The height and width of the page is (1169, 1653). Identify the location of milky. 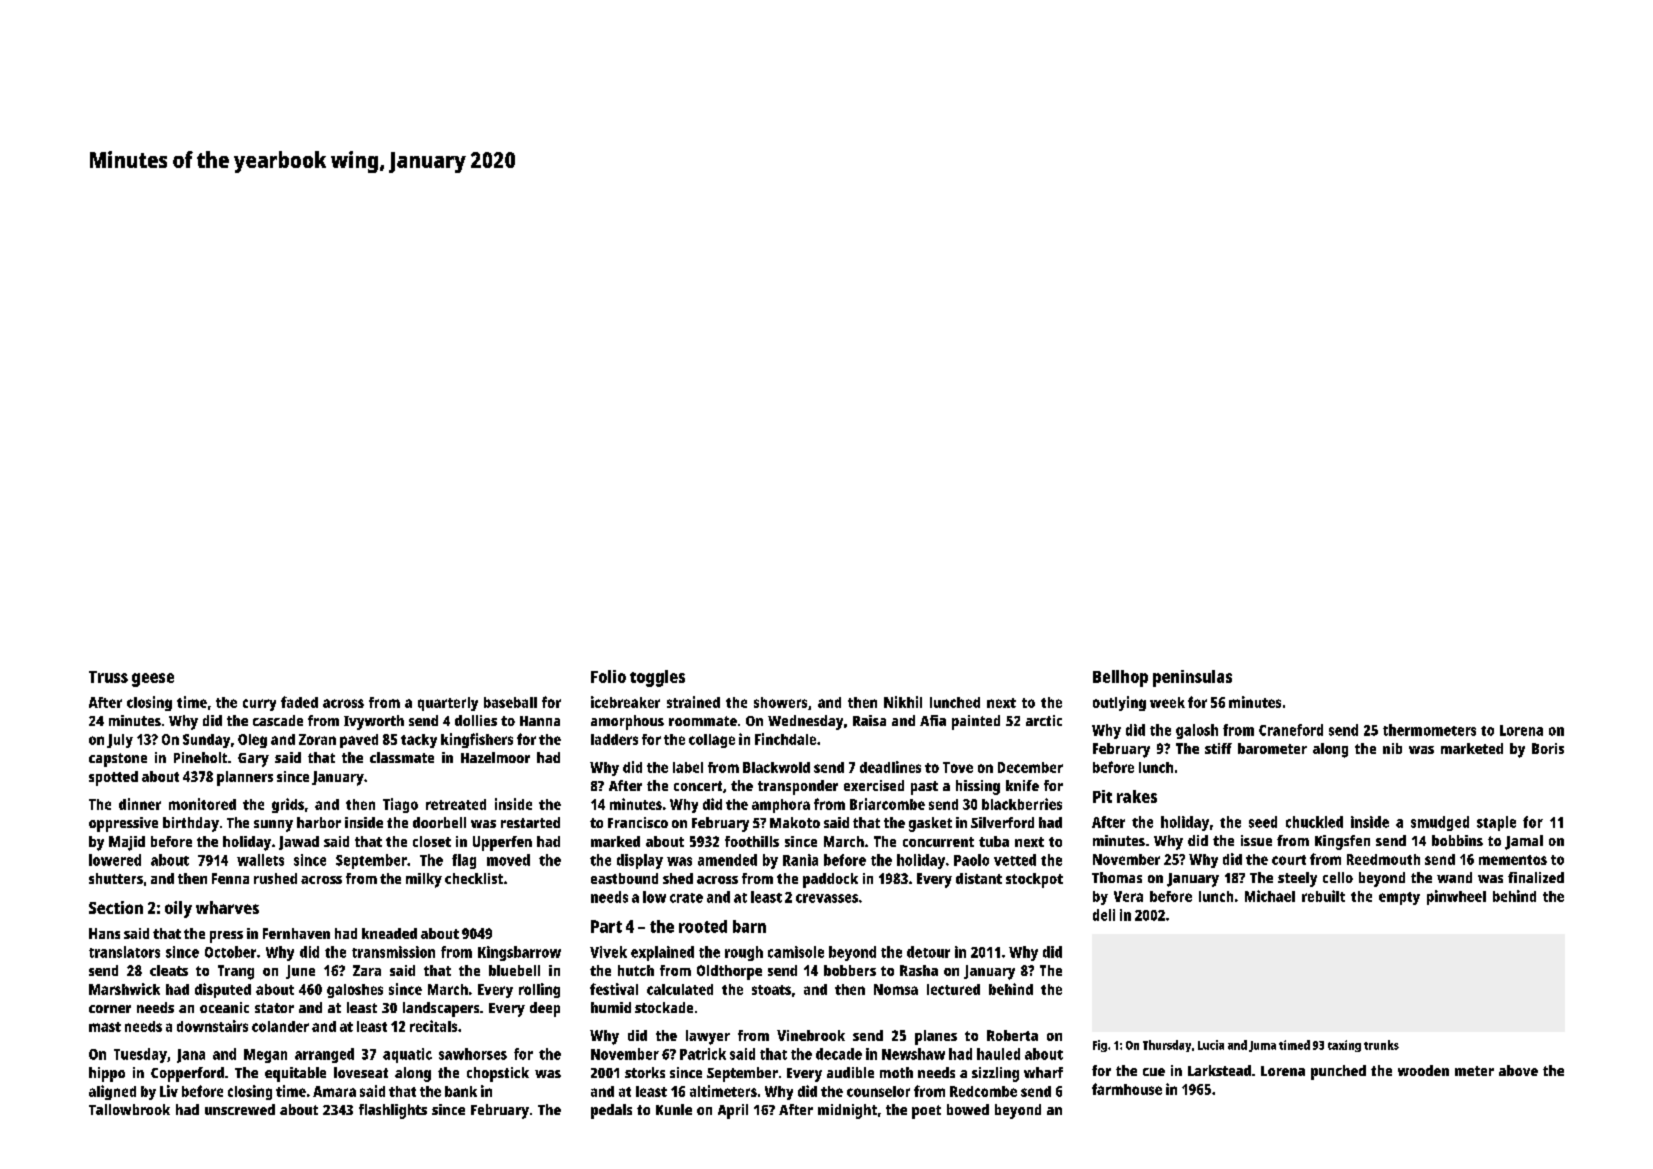
(424, 880).
